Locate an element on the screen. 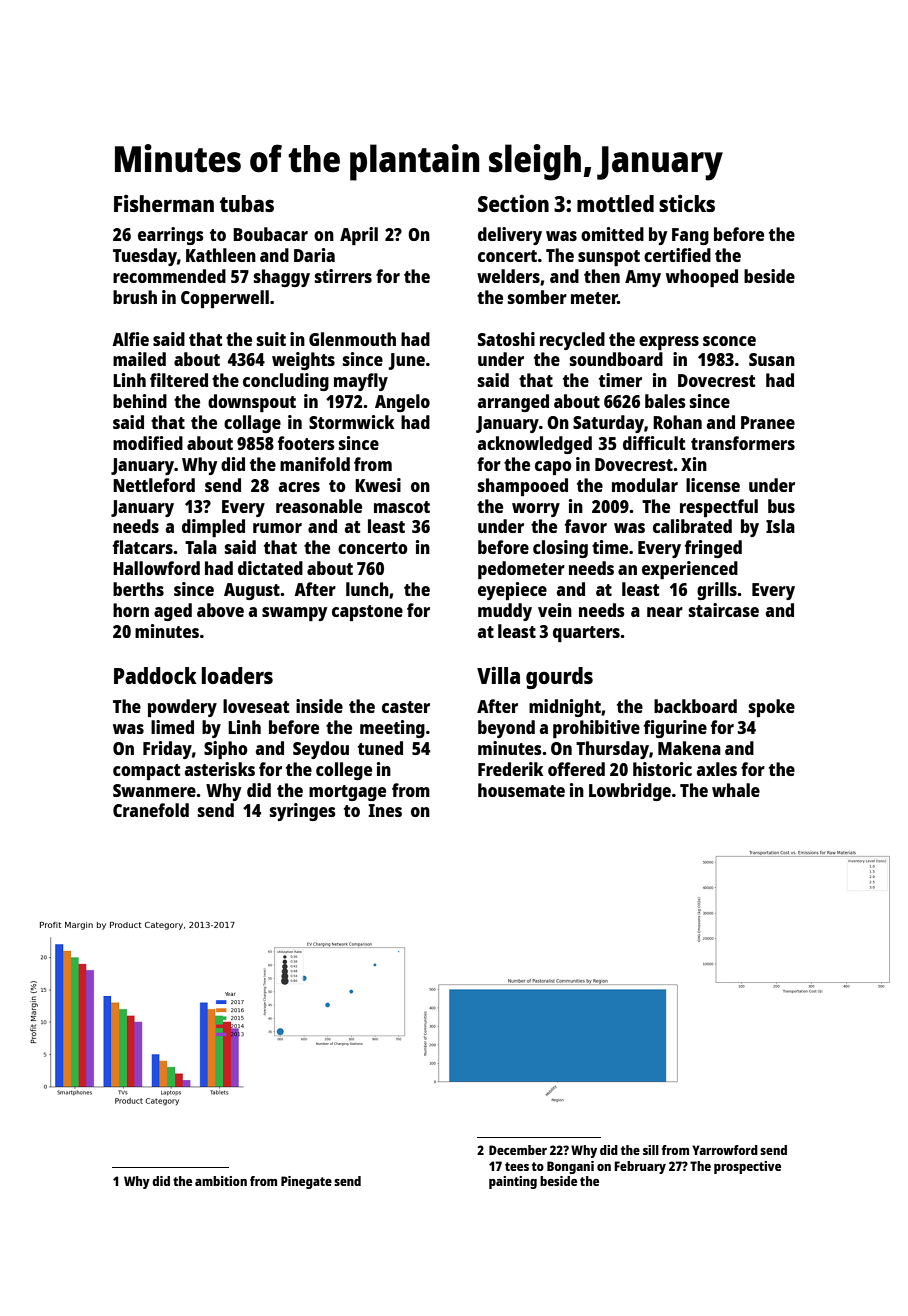 The width and height of the screenshot is (908, 1316). bales is located at coordinates (665, 401).
